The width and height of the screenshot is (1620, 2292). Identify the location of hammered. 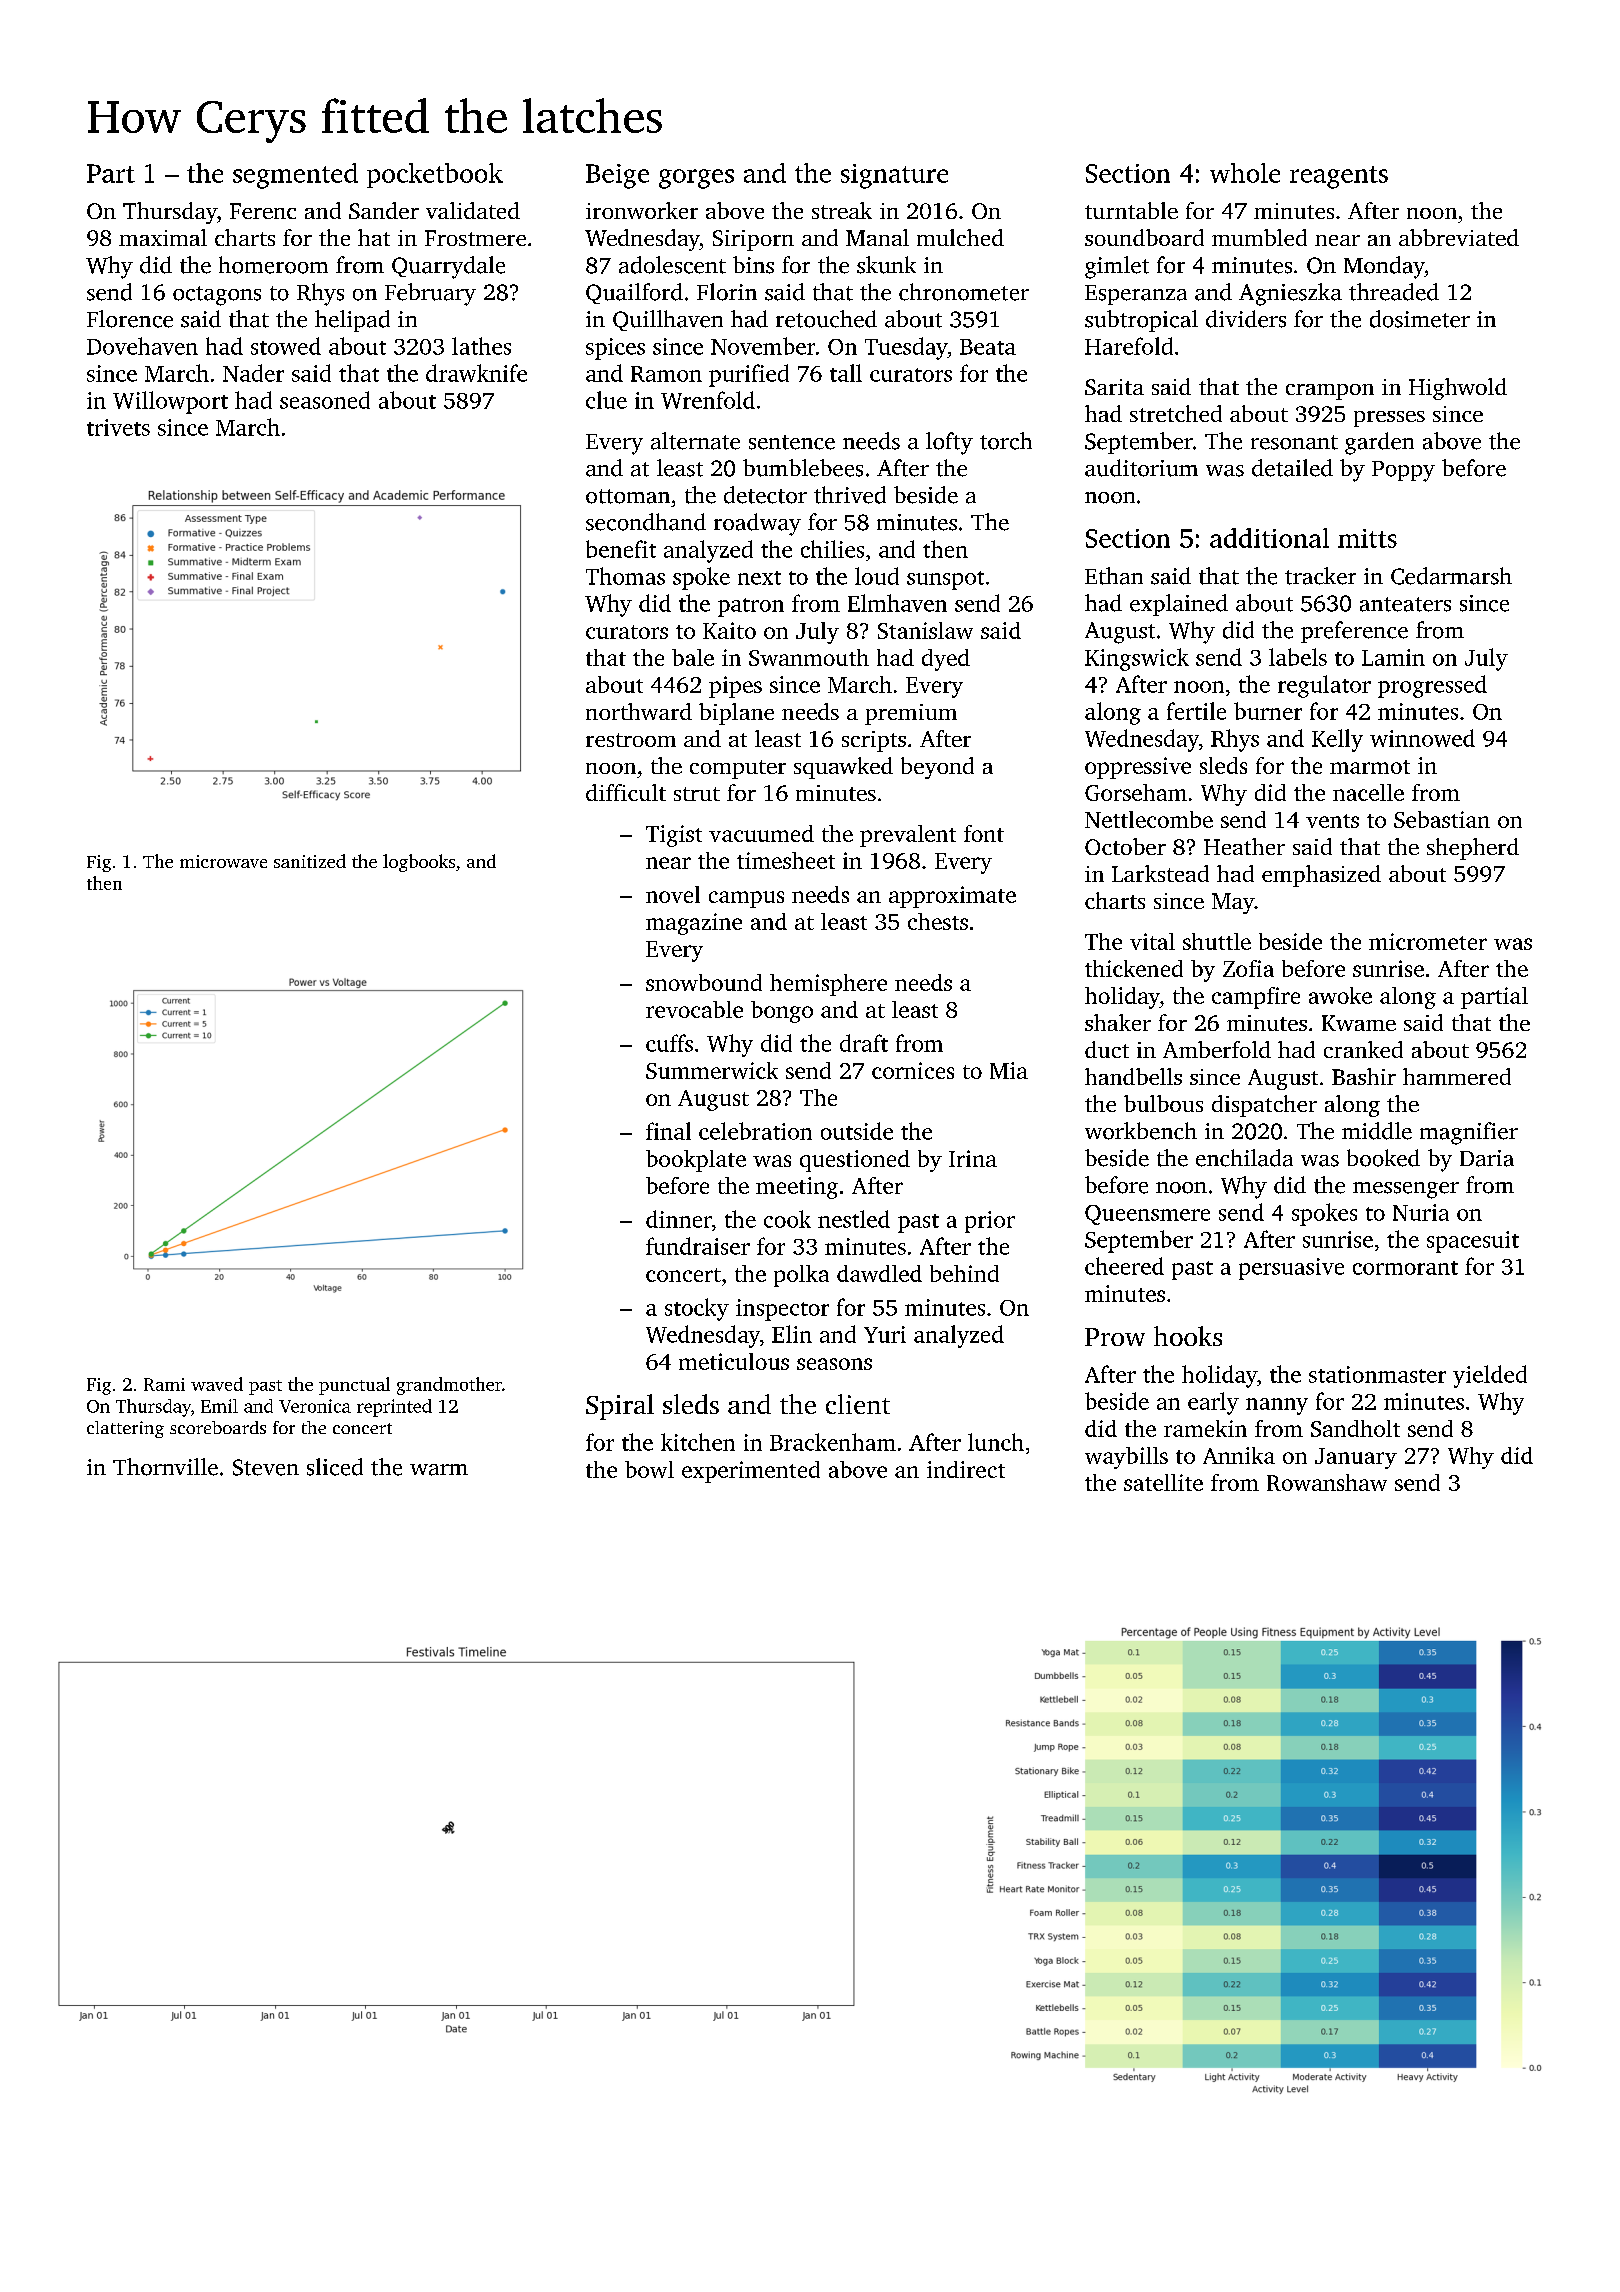
(1457, 1076).
